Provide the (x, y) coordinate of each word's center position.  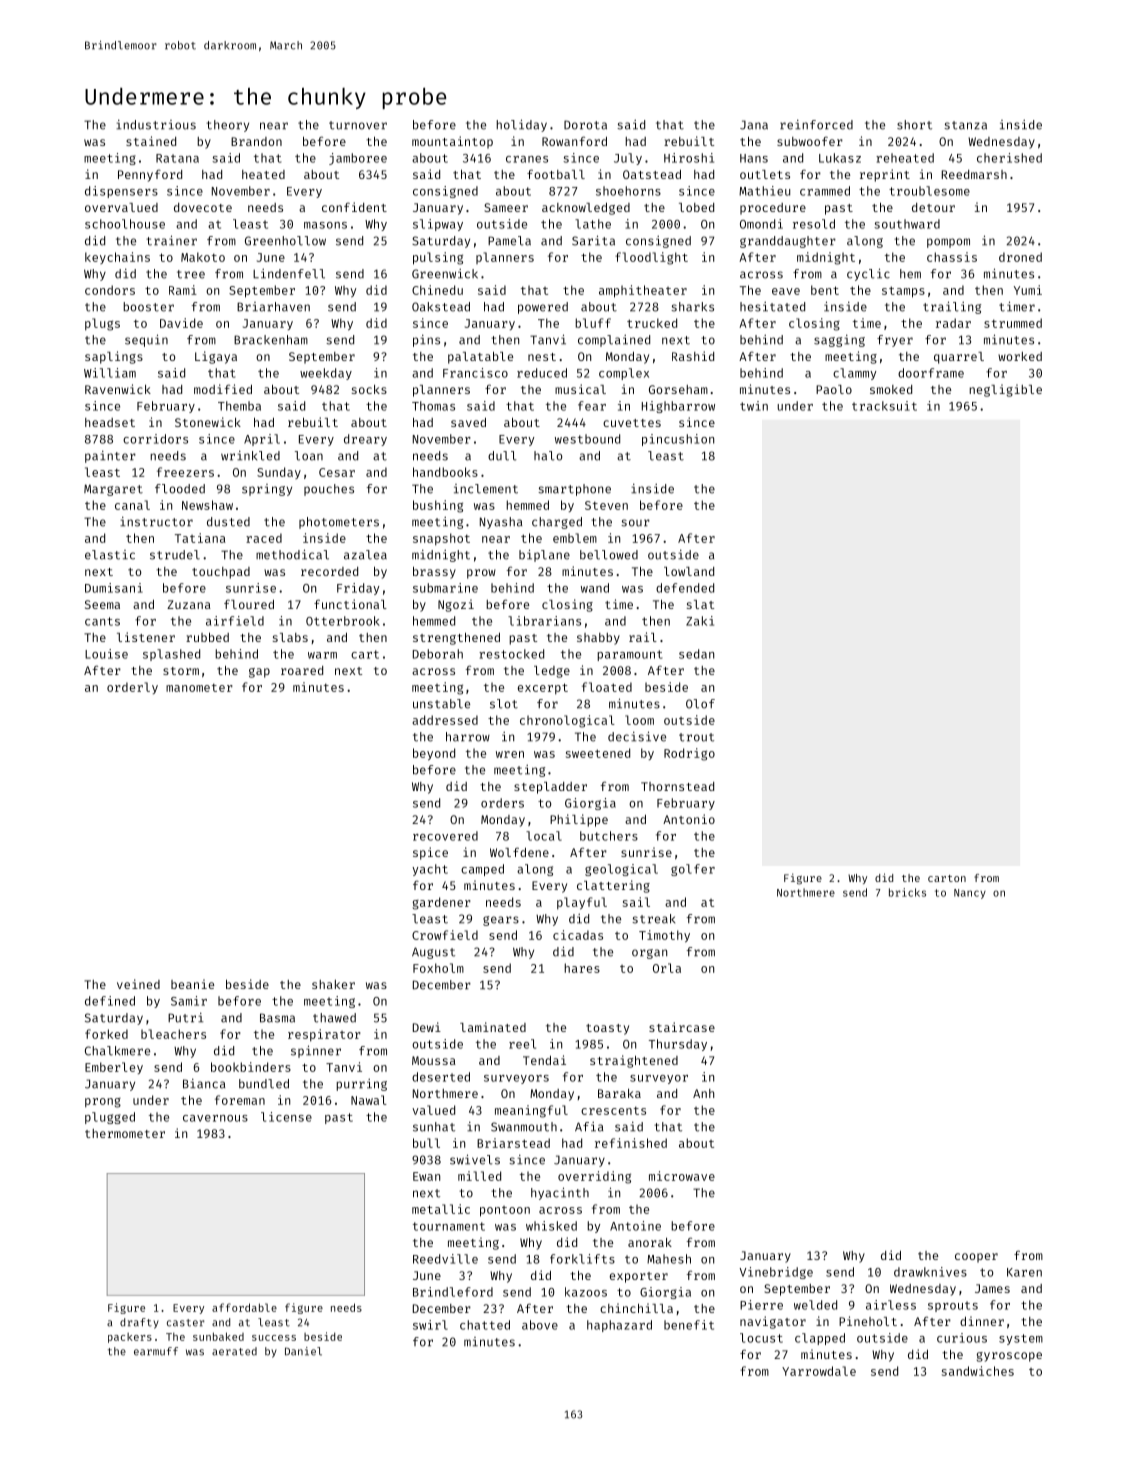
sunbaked (218, 1336)
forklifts (582, 1259)
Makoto (203, 257)
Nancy (970, 894)
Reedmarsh (974, 174)
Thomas (433, 406)
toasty (607, 1029)
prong (103, 1103)
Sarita (593, 240)
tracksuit (884, 406)
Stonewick (208, 422)
